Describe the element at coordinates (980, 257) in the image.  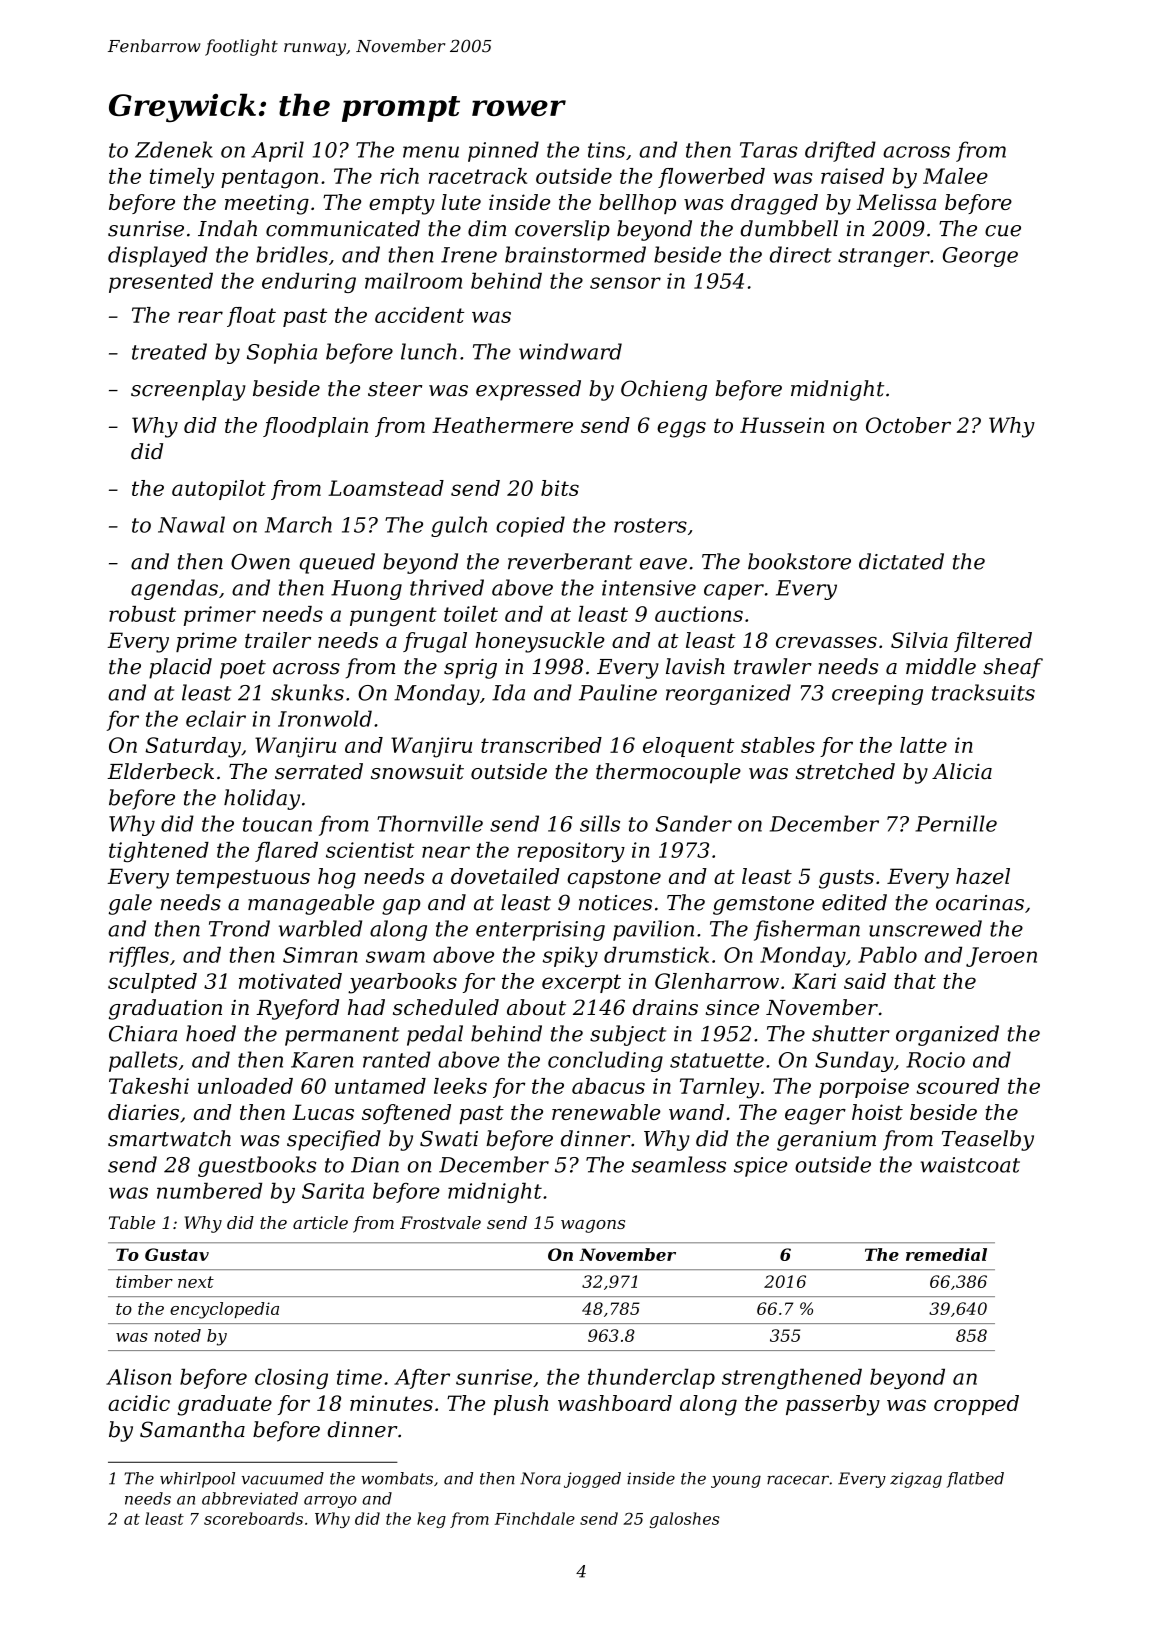
I see `George` at that location.
